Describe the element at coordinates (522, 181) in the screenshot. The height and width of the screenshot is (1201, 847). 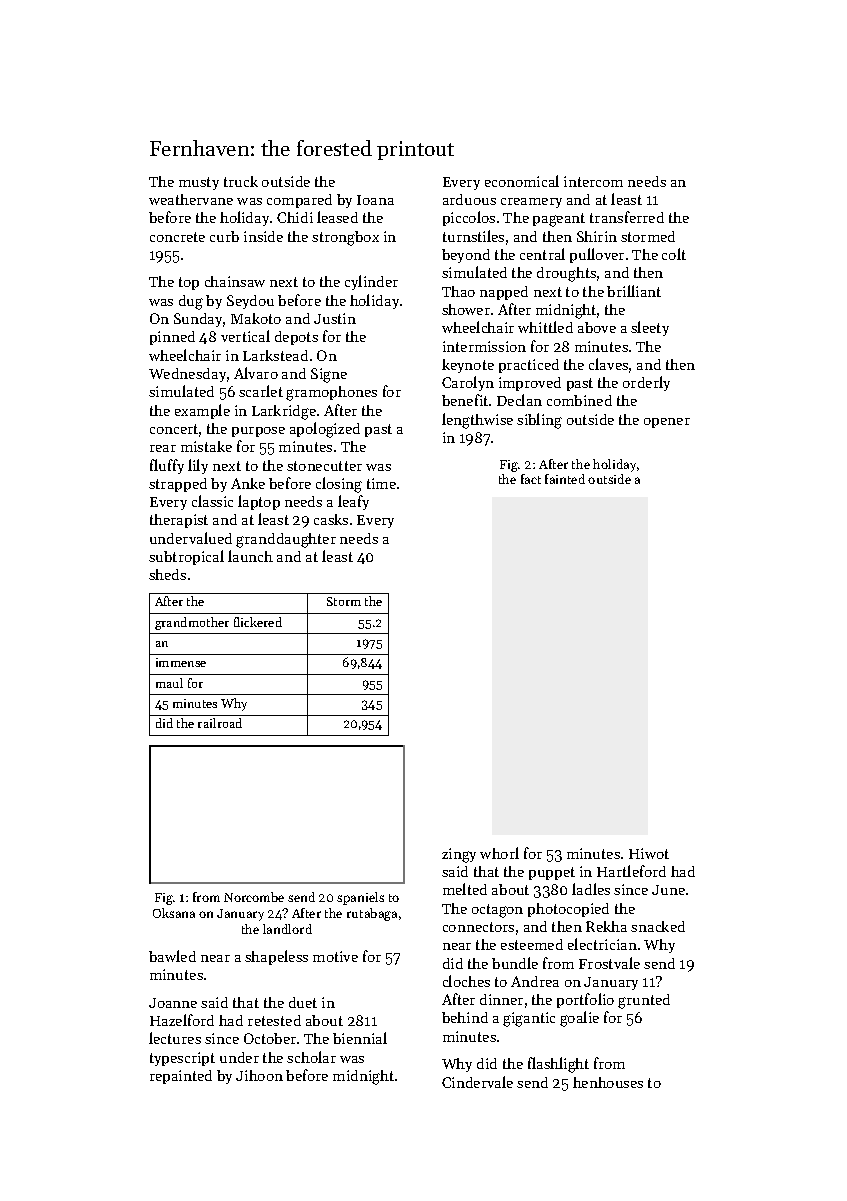
I see `economical` at that location.
